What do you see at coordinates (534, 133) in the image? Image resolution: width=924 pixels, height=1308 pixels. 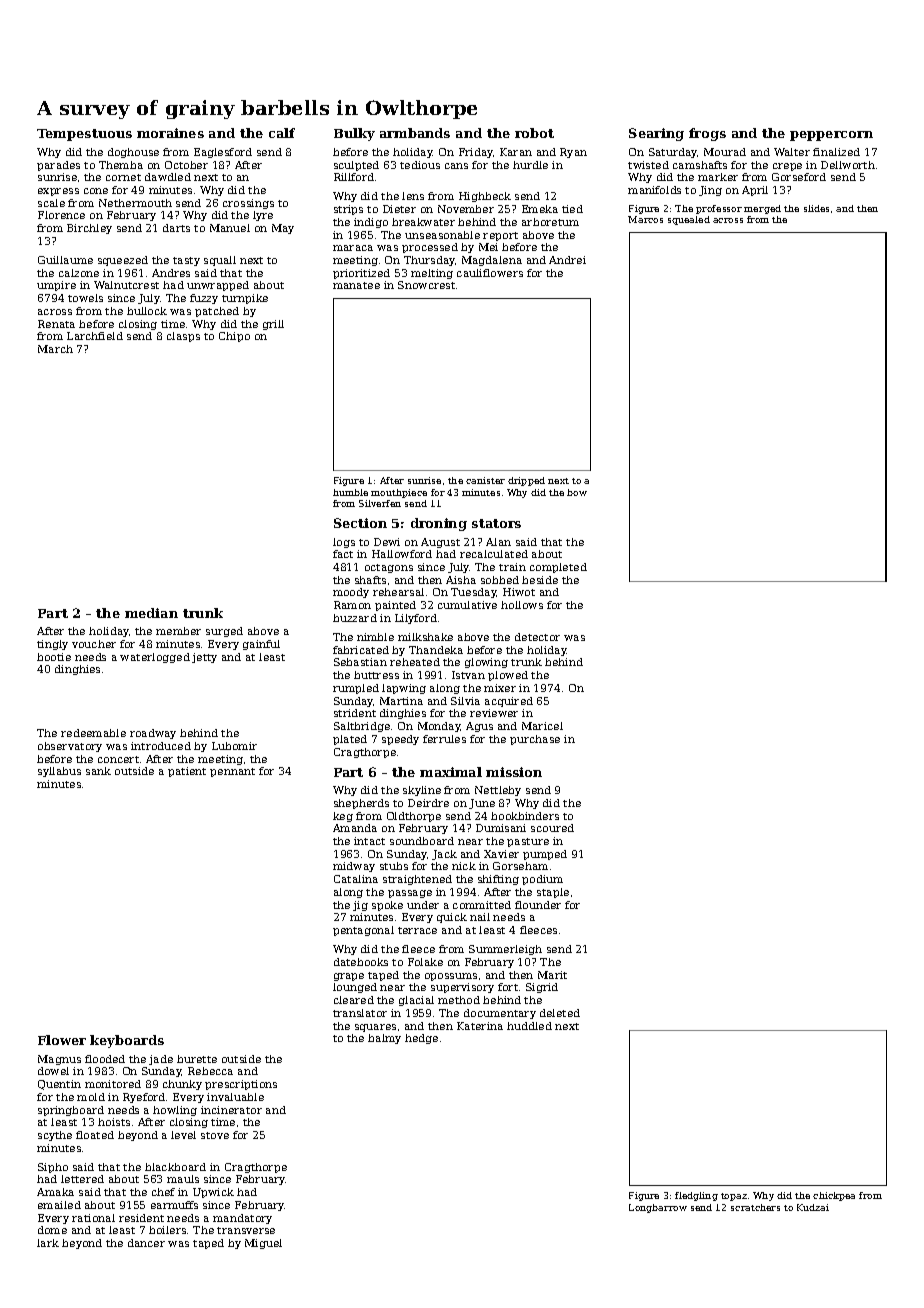 I see `robot` at bounding box center [534, 133].
